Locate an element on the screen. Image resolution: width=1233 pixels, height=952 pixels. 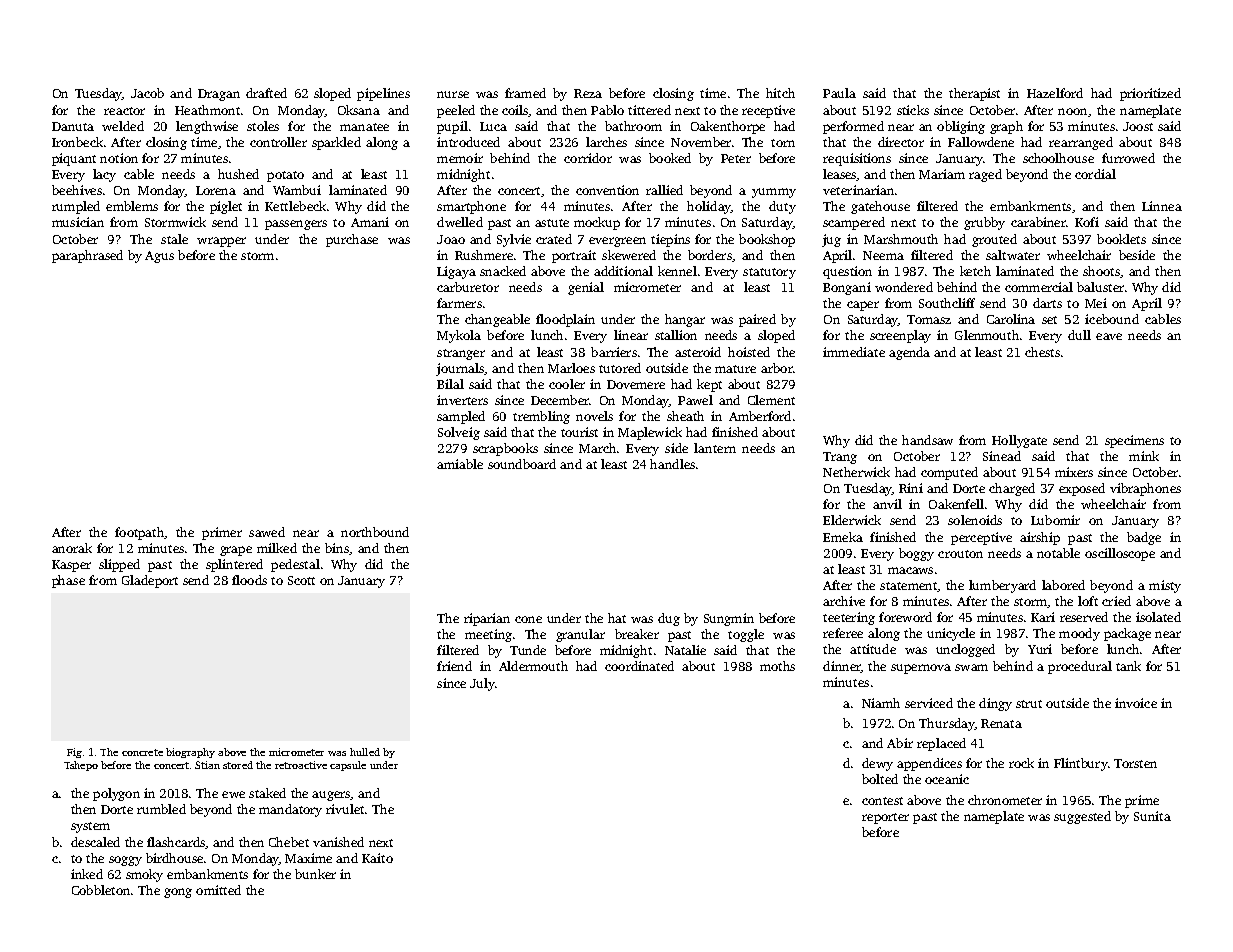
floodplain is located at coordinates (565, 320).
